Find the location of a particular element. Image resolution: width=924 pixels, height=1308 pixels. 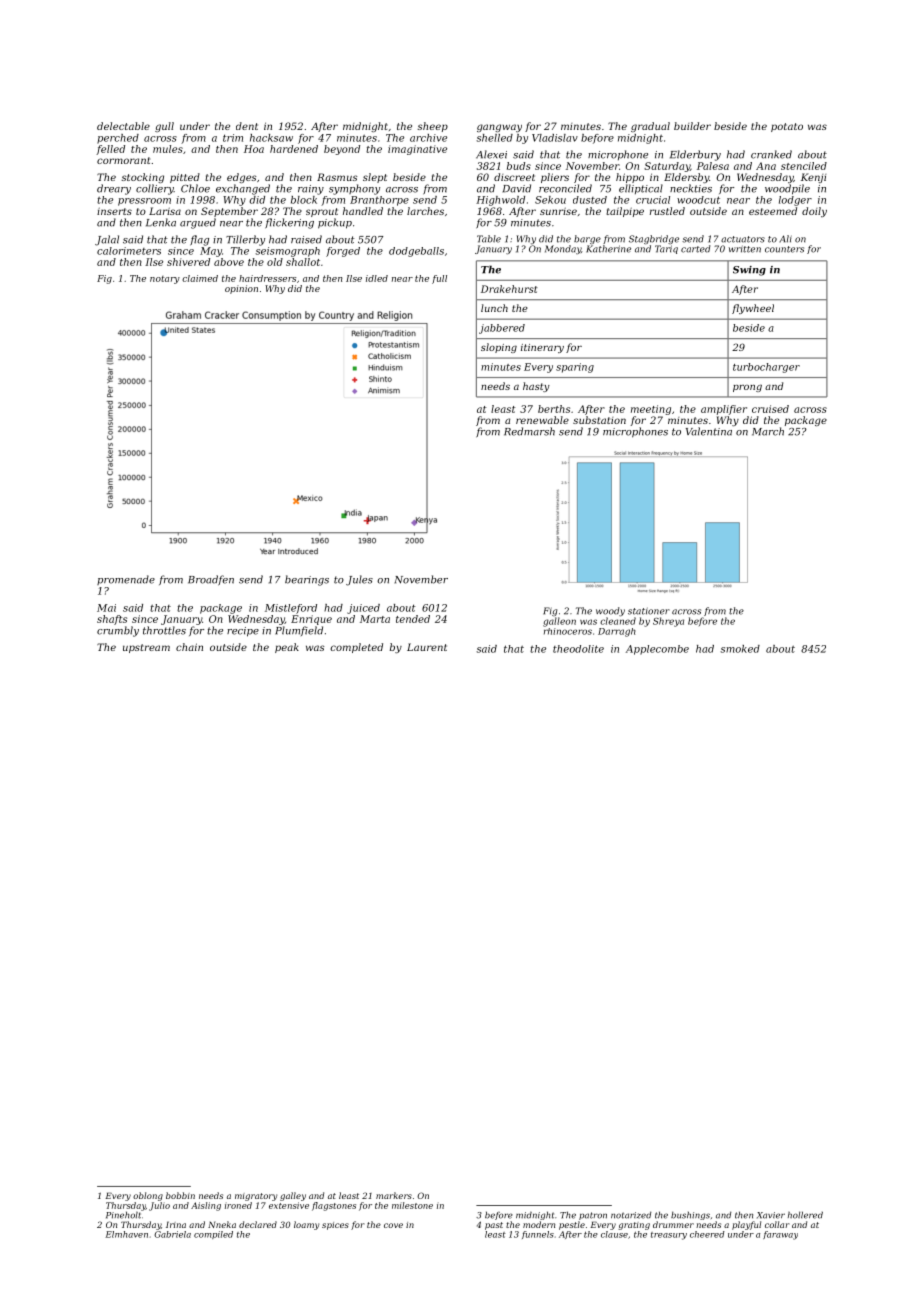

smoked is located at coordinates (740, 649).
